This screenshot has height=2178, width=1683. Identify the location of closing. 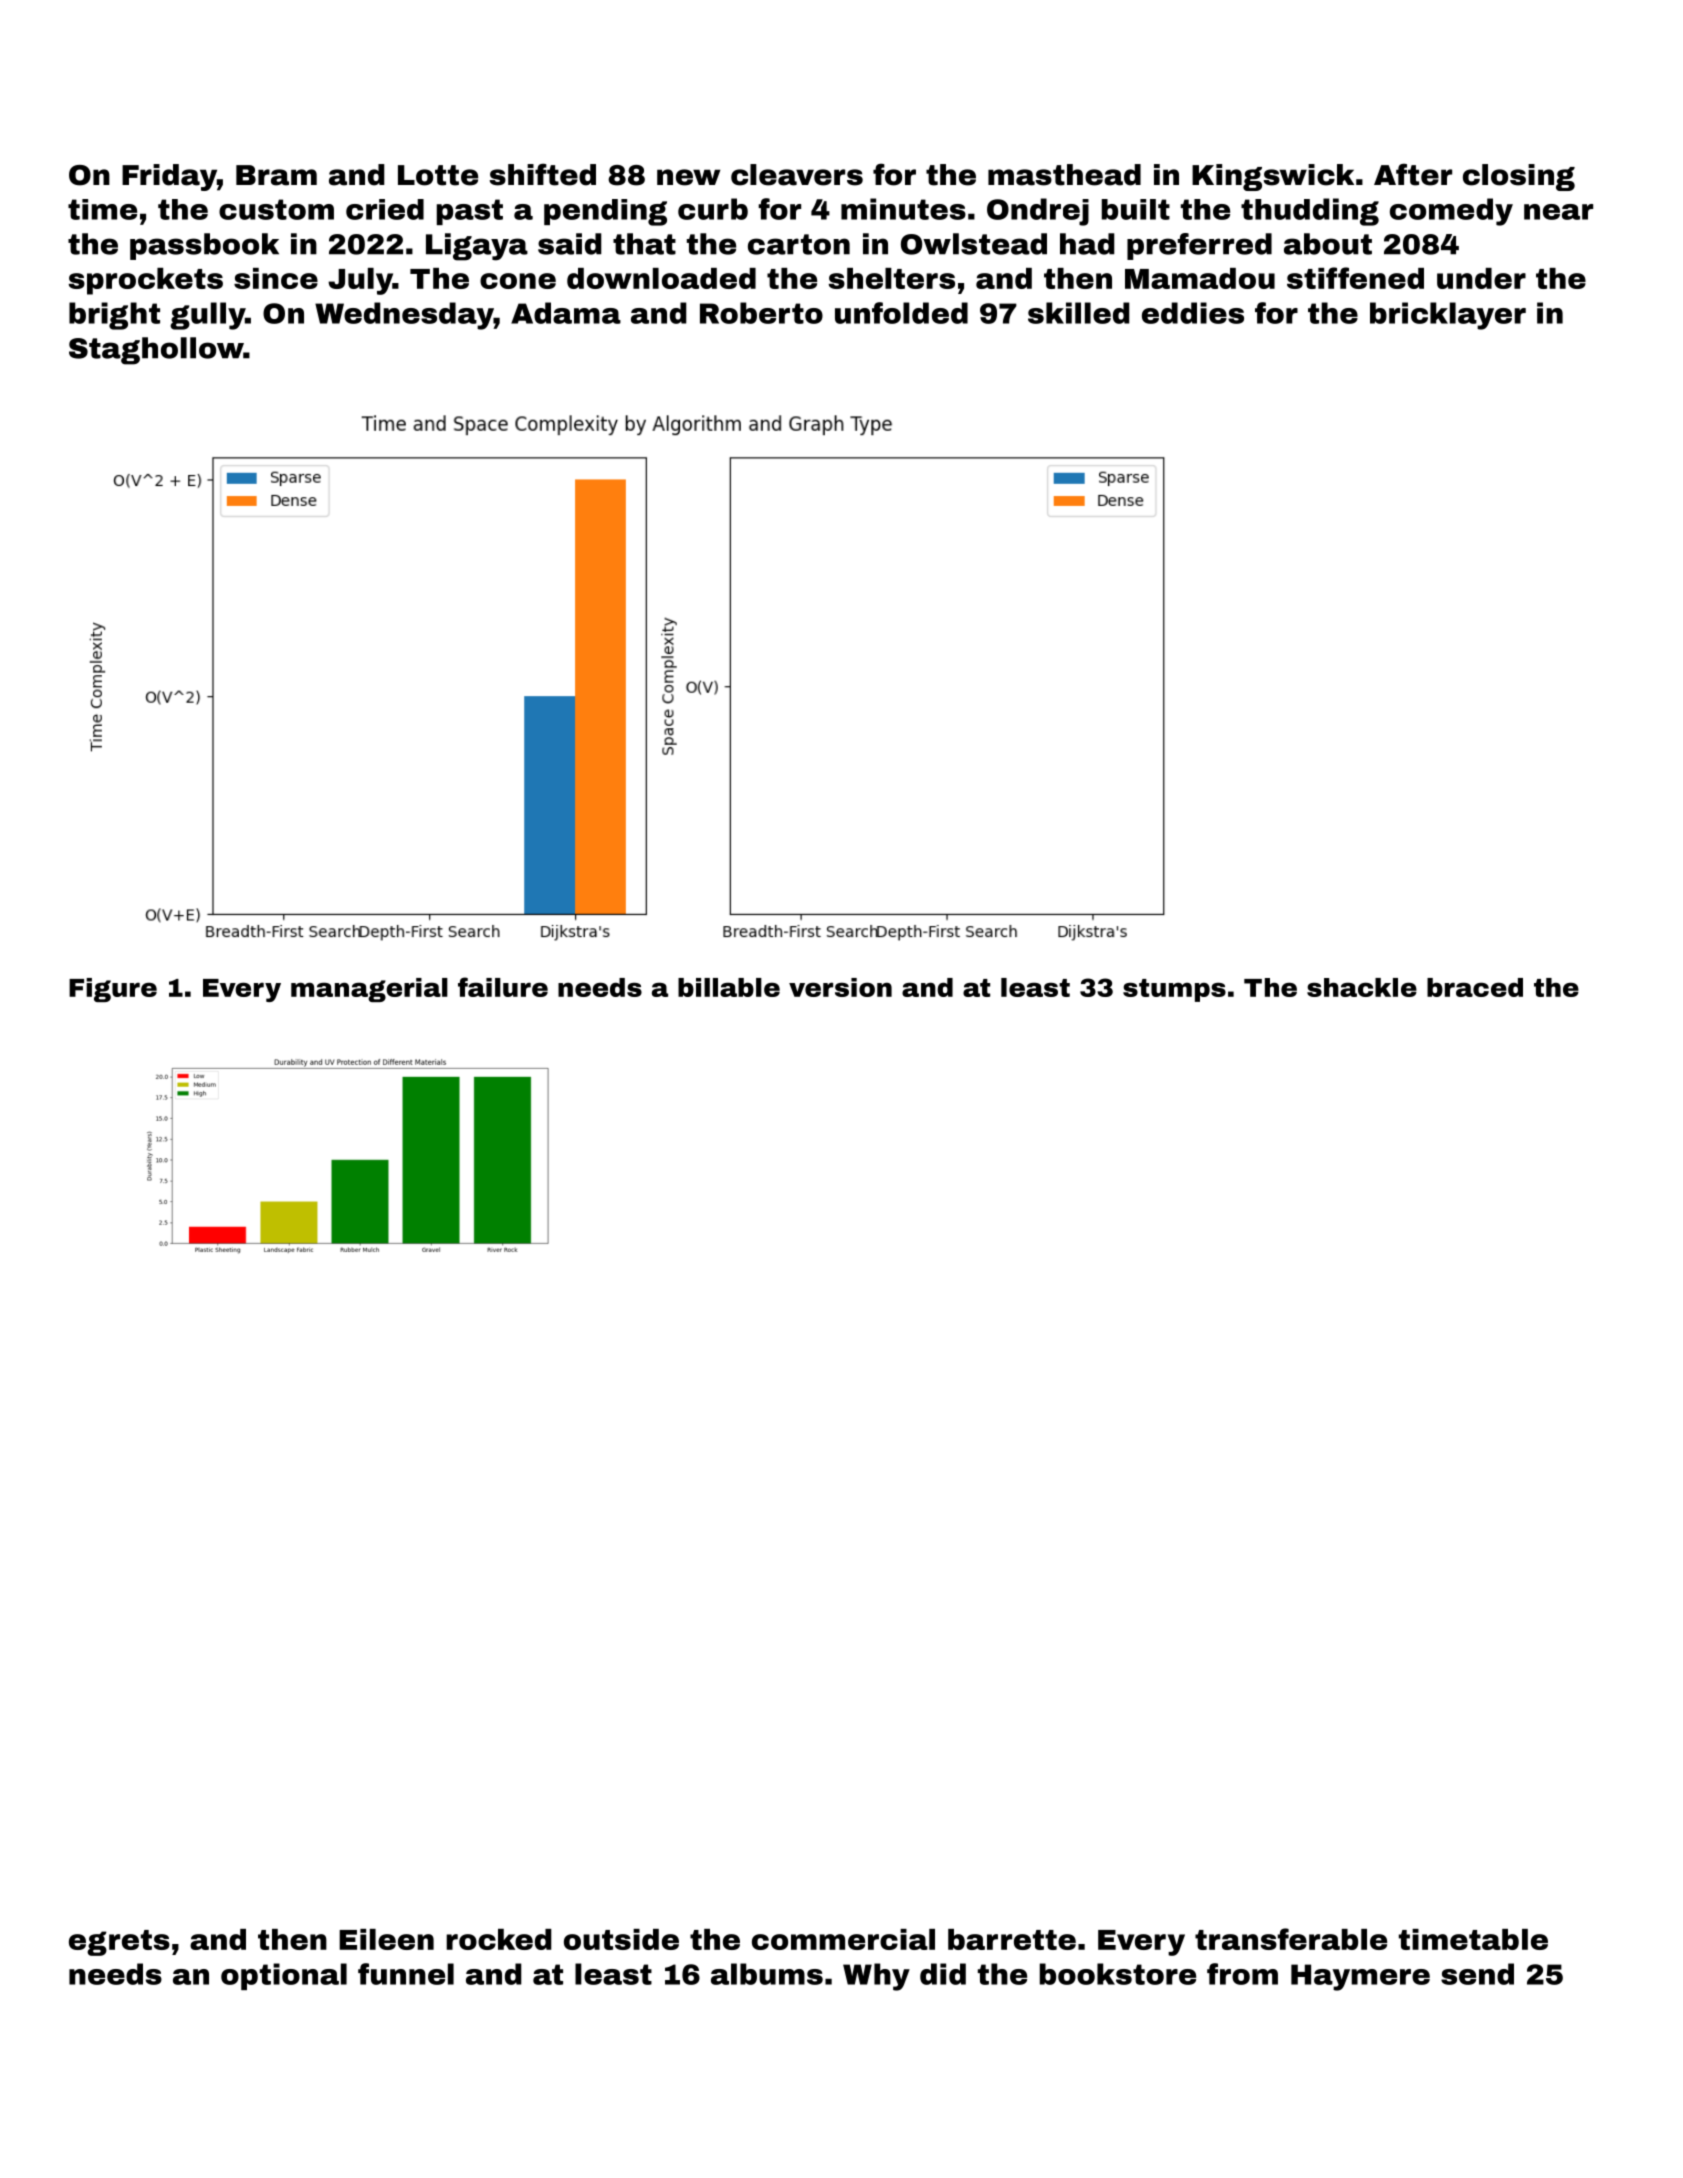
(1519, 177).
